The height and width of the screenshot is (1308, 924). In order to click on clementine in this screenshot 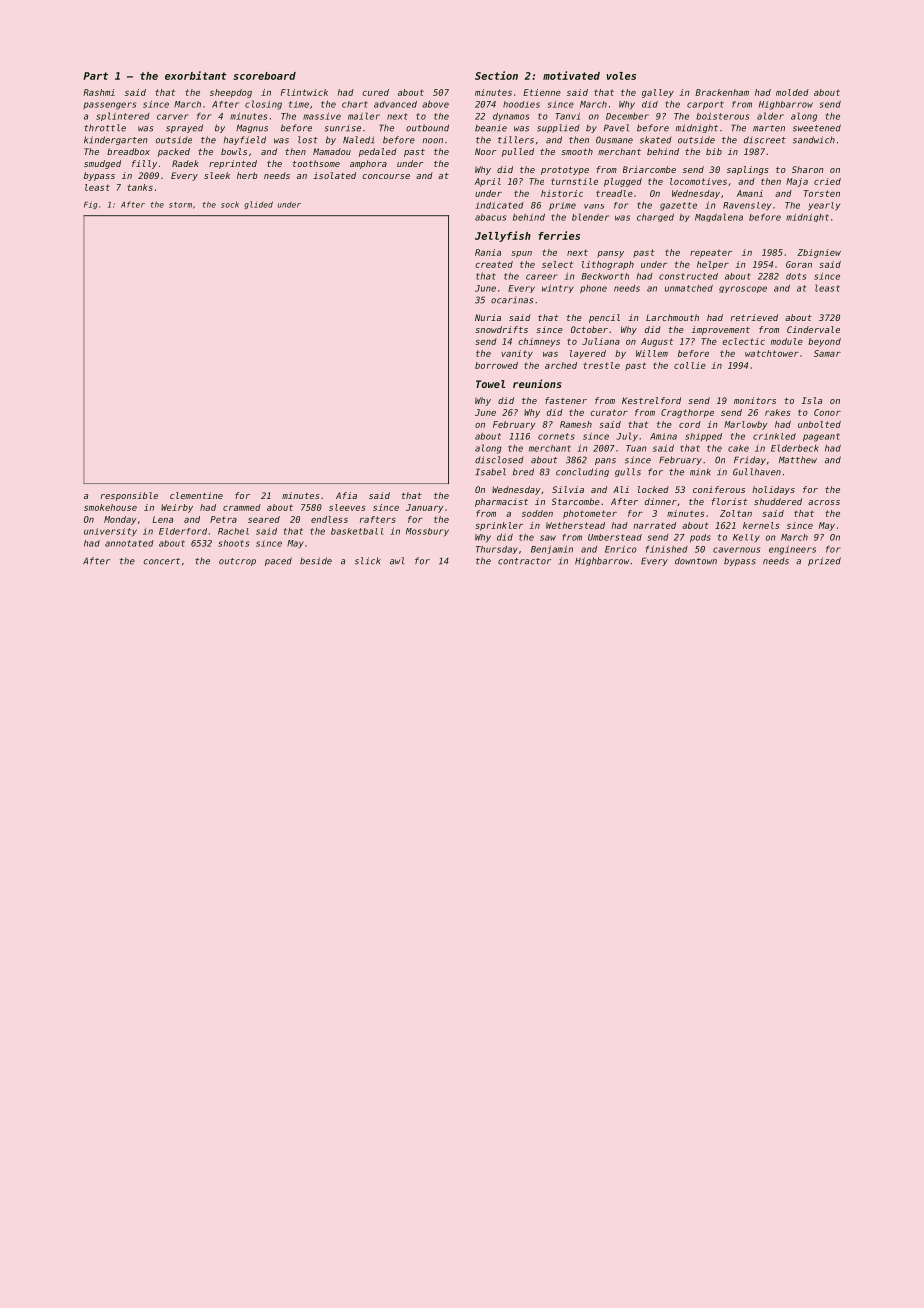, I will do `click(196, 495)`.
